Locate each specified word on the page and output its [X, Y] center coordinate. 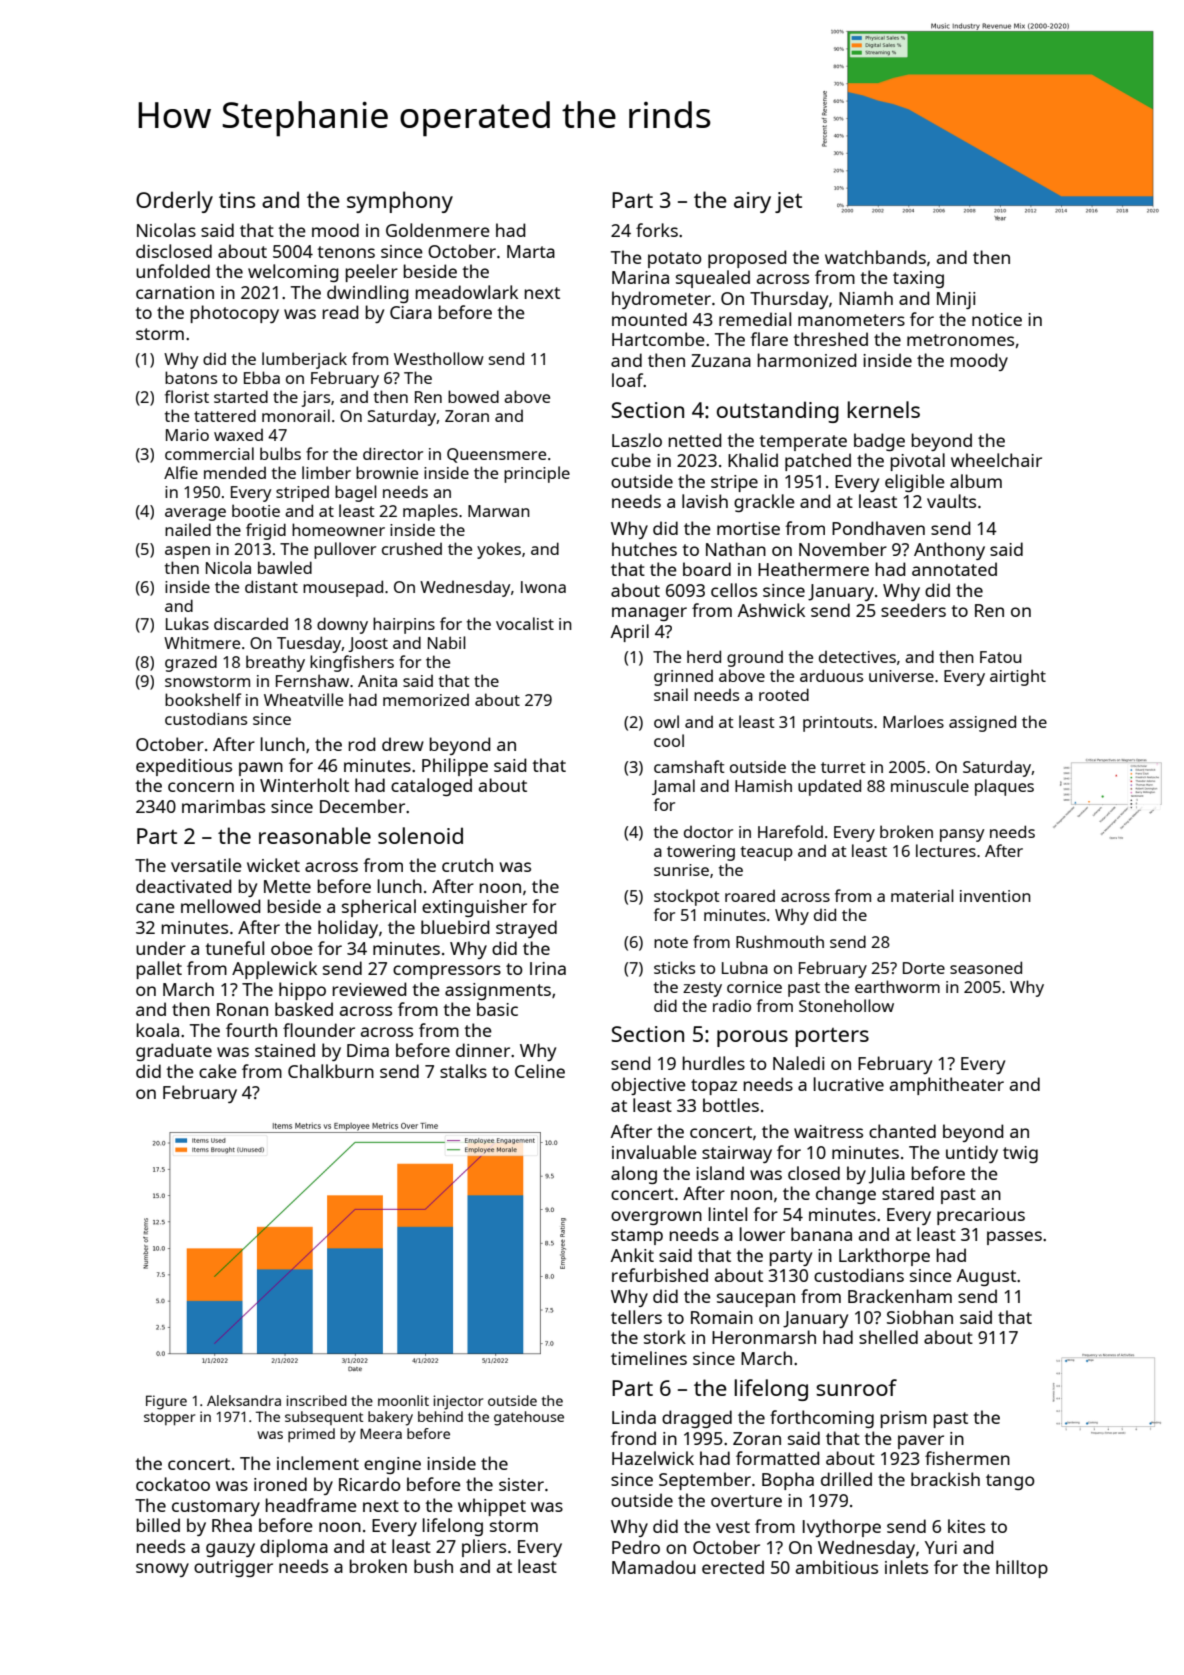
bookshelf [203, 699]
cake [218, 1071]
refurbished [660, 1275]
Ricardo [370, 1484]
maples [430, 512]
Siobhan [920, 1317]
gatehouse [529, 1418]
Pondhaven [878, 528]
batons [191, 377]
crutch [467, 865]
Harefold [790, 831]
